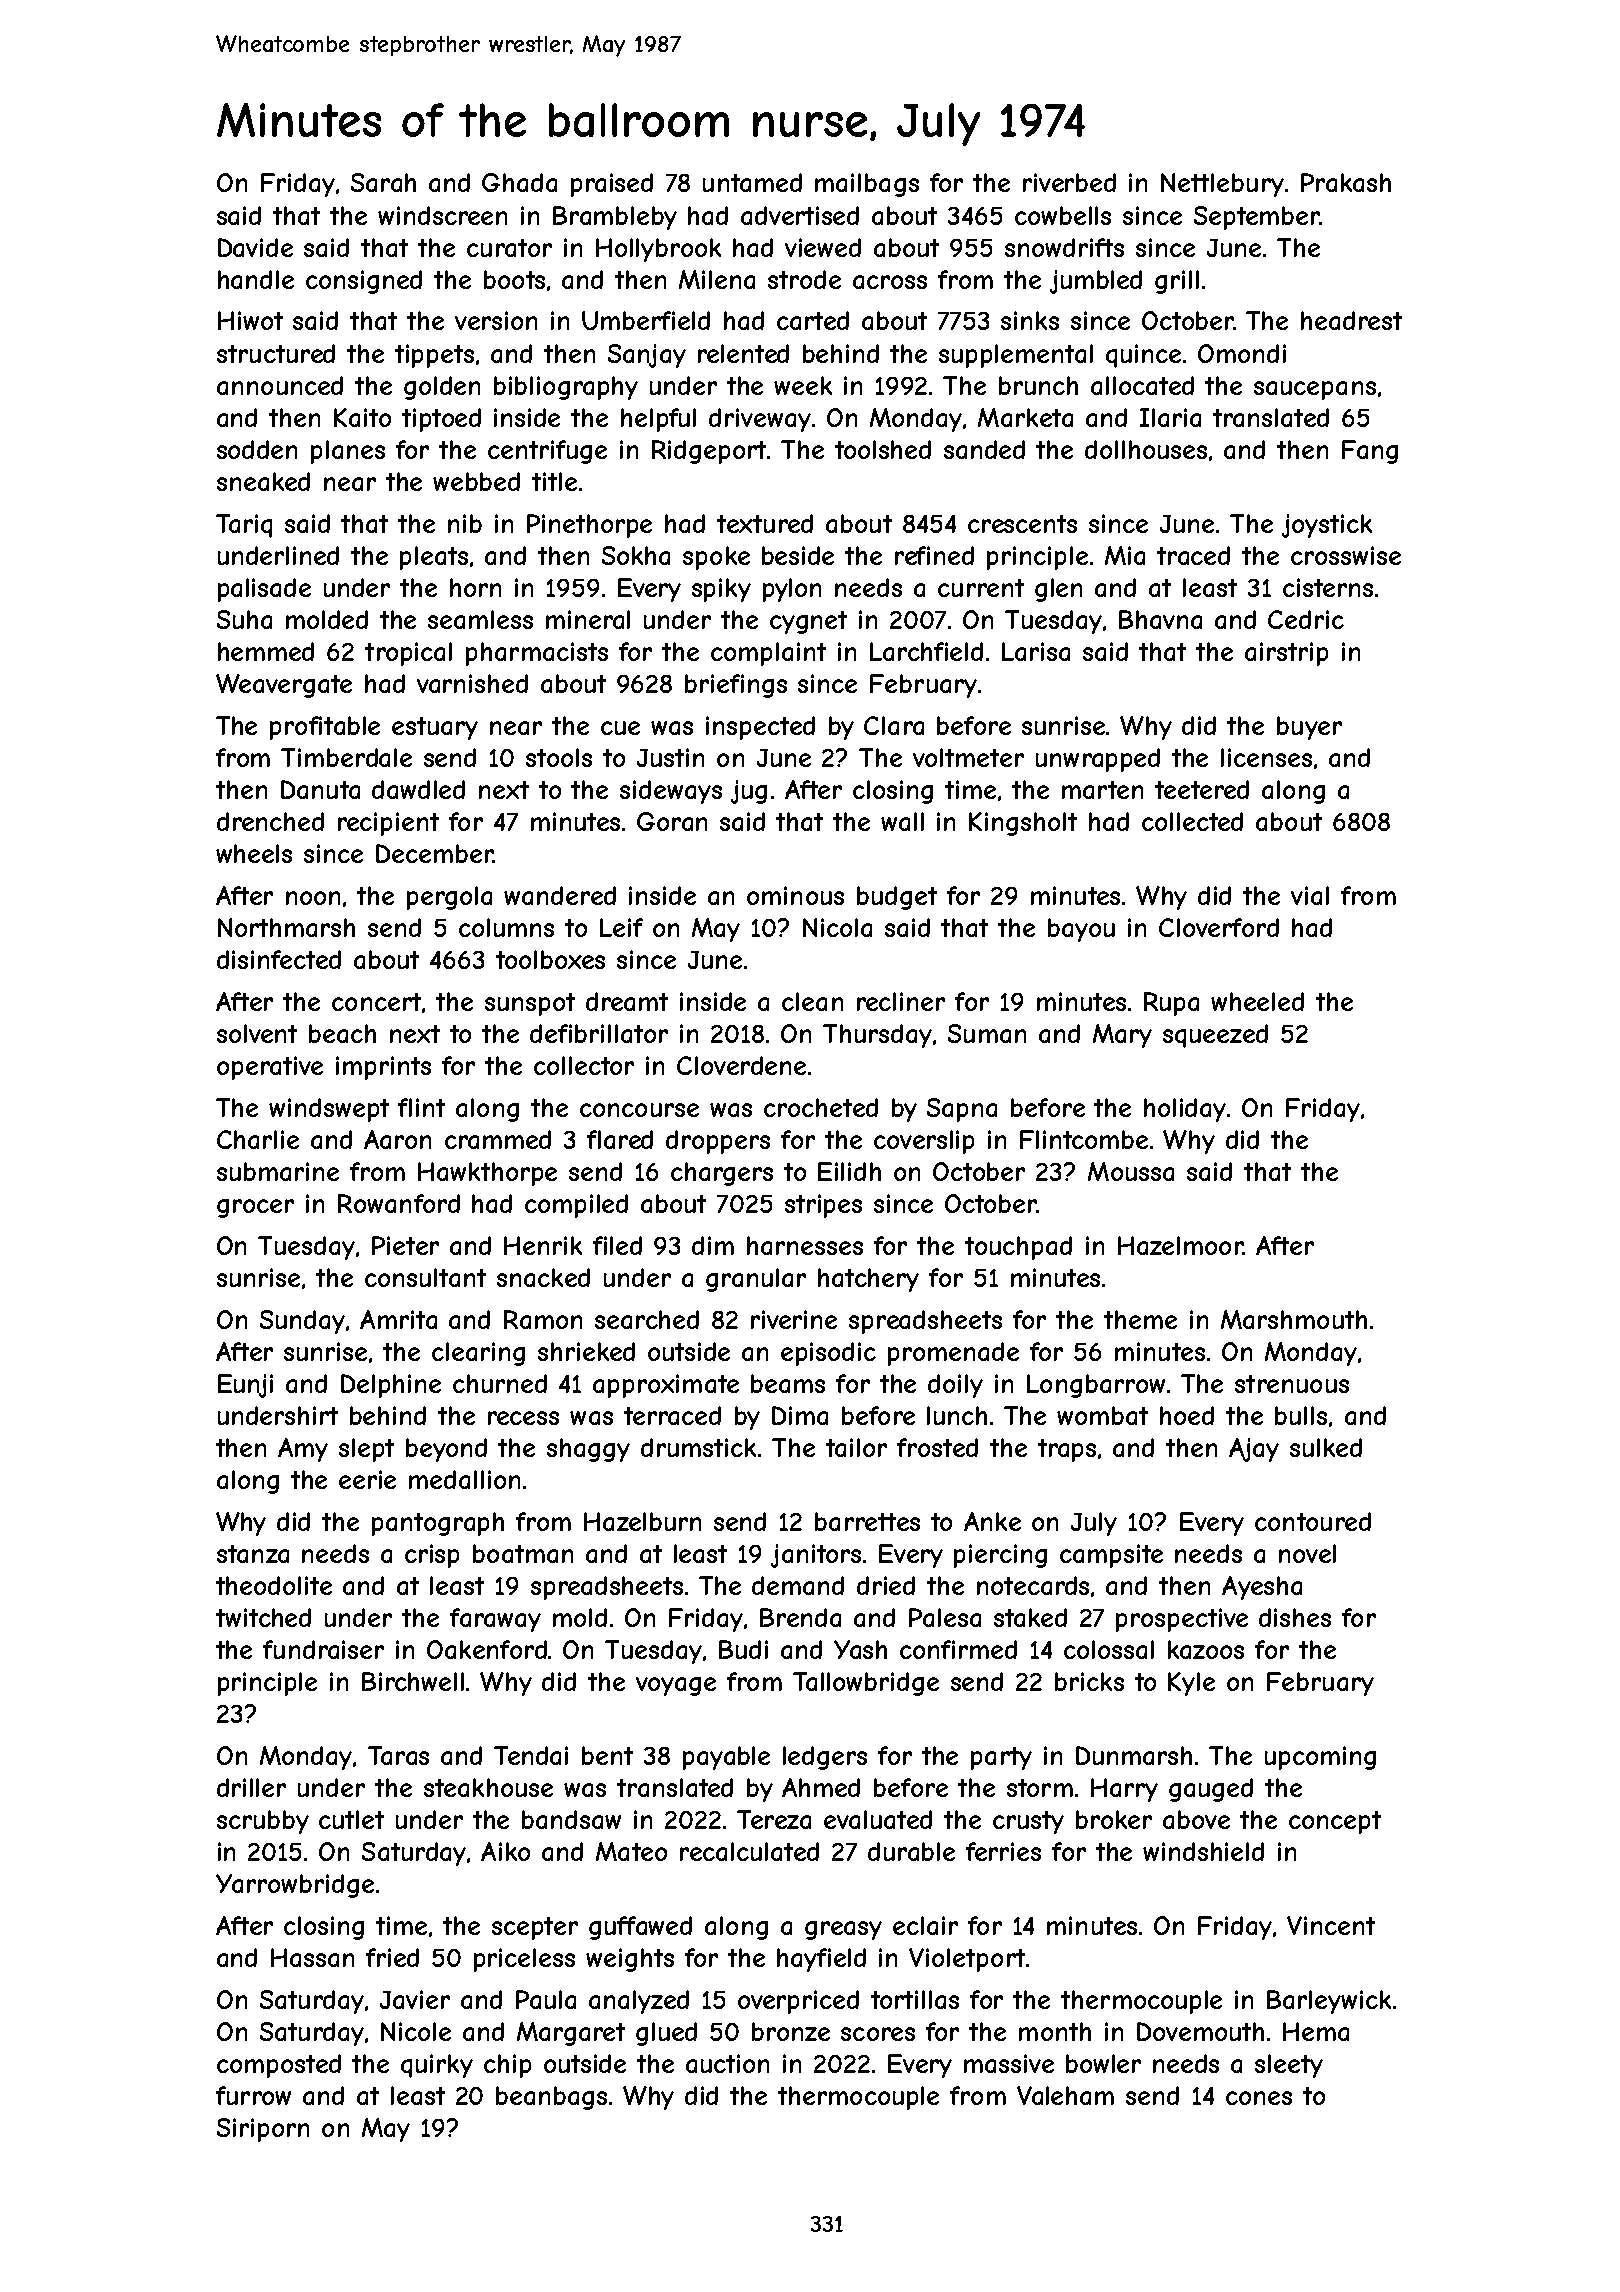 The width and height of the screenshot is (1620, 2292). What do you see at coordinates (639, 1110) in the screenshot?
I see `concourse` at bounding box center [639, 1110].
